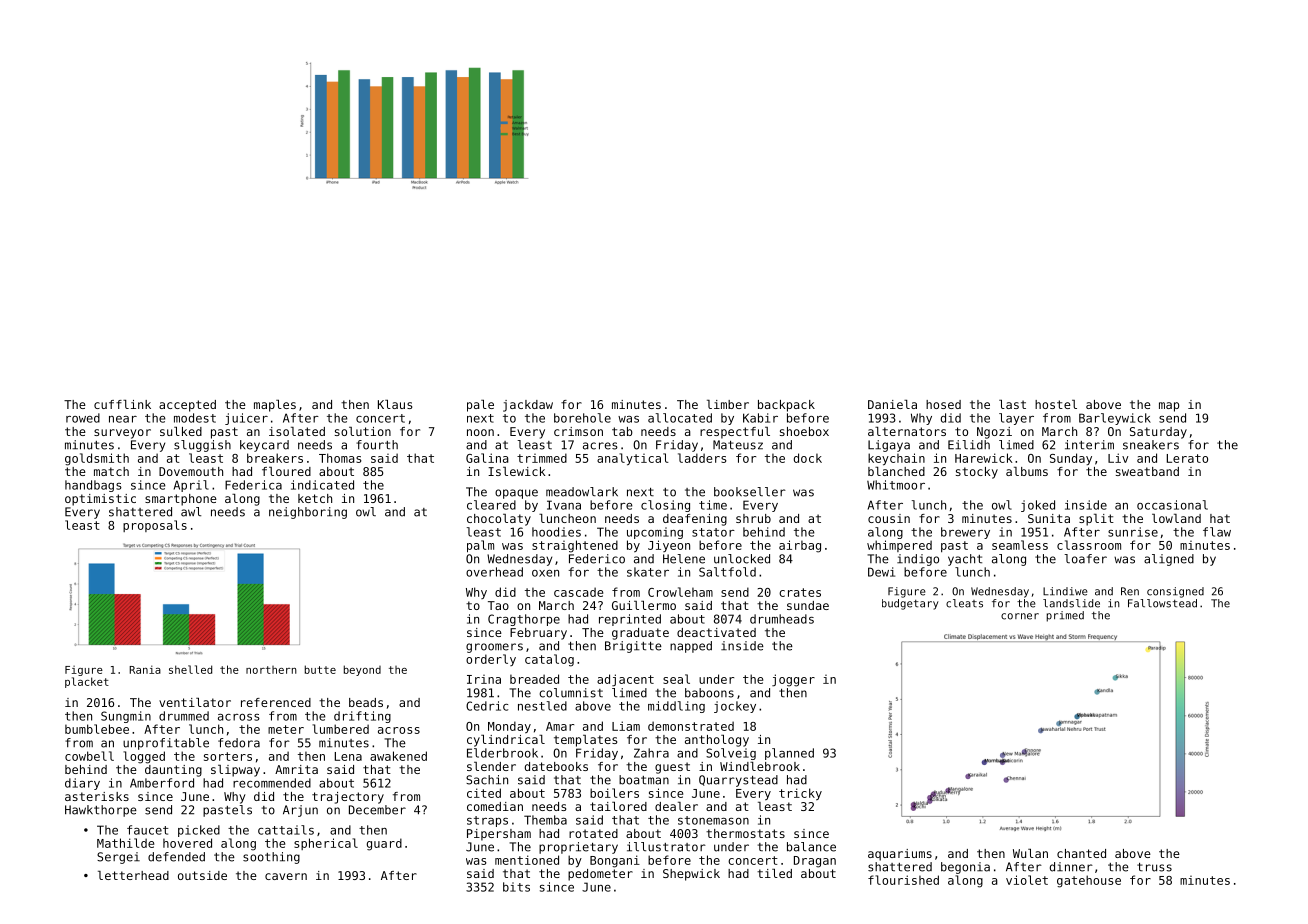 This page has width=1308, height=924. Describe the element at coordinates (1176, 518) in the page. I see `lowland` at that location.
